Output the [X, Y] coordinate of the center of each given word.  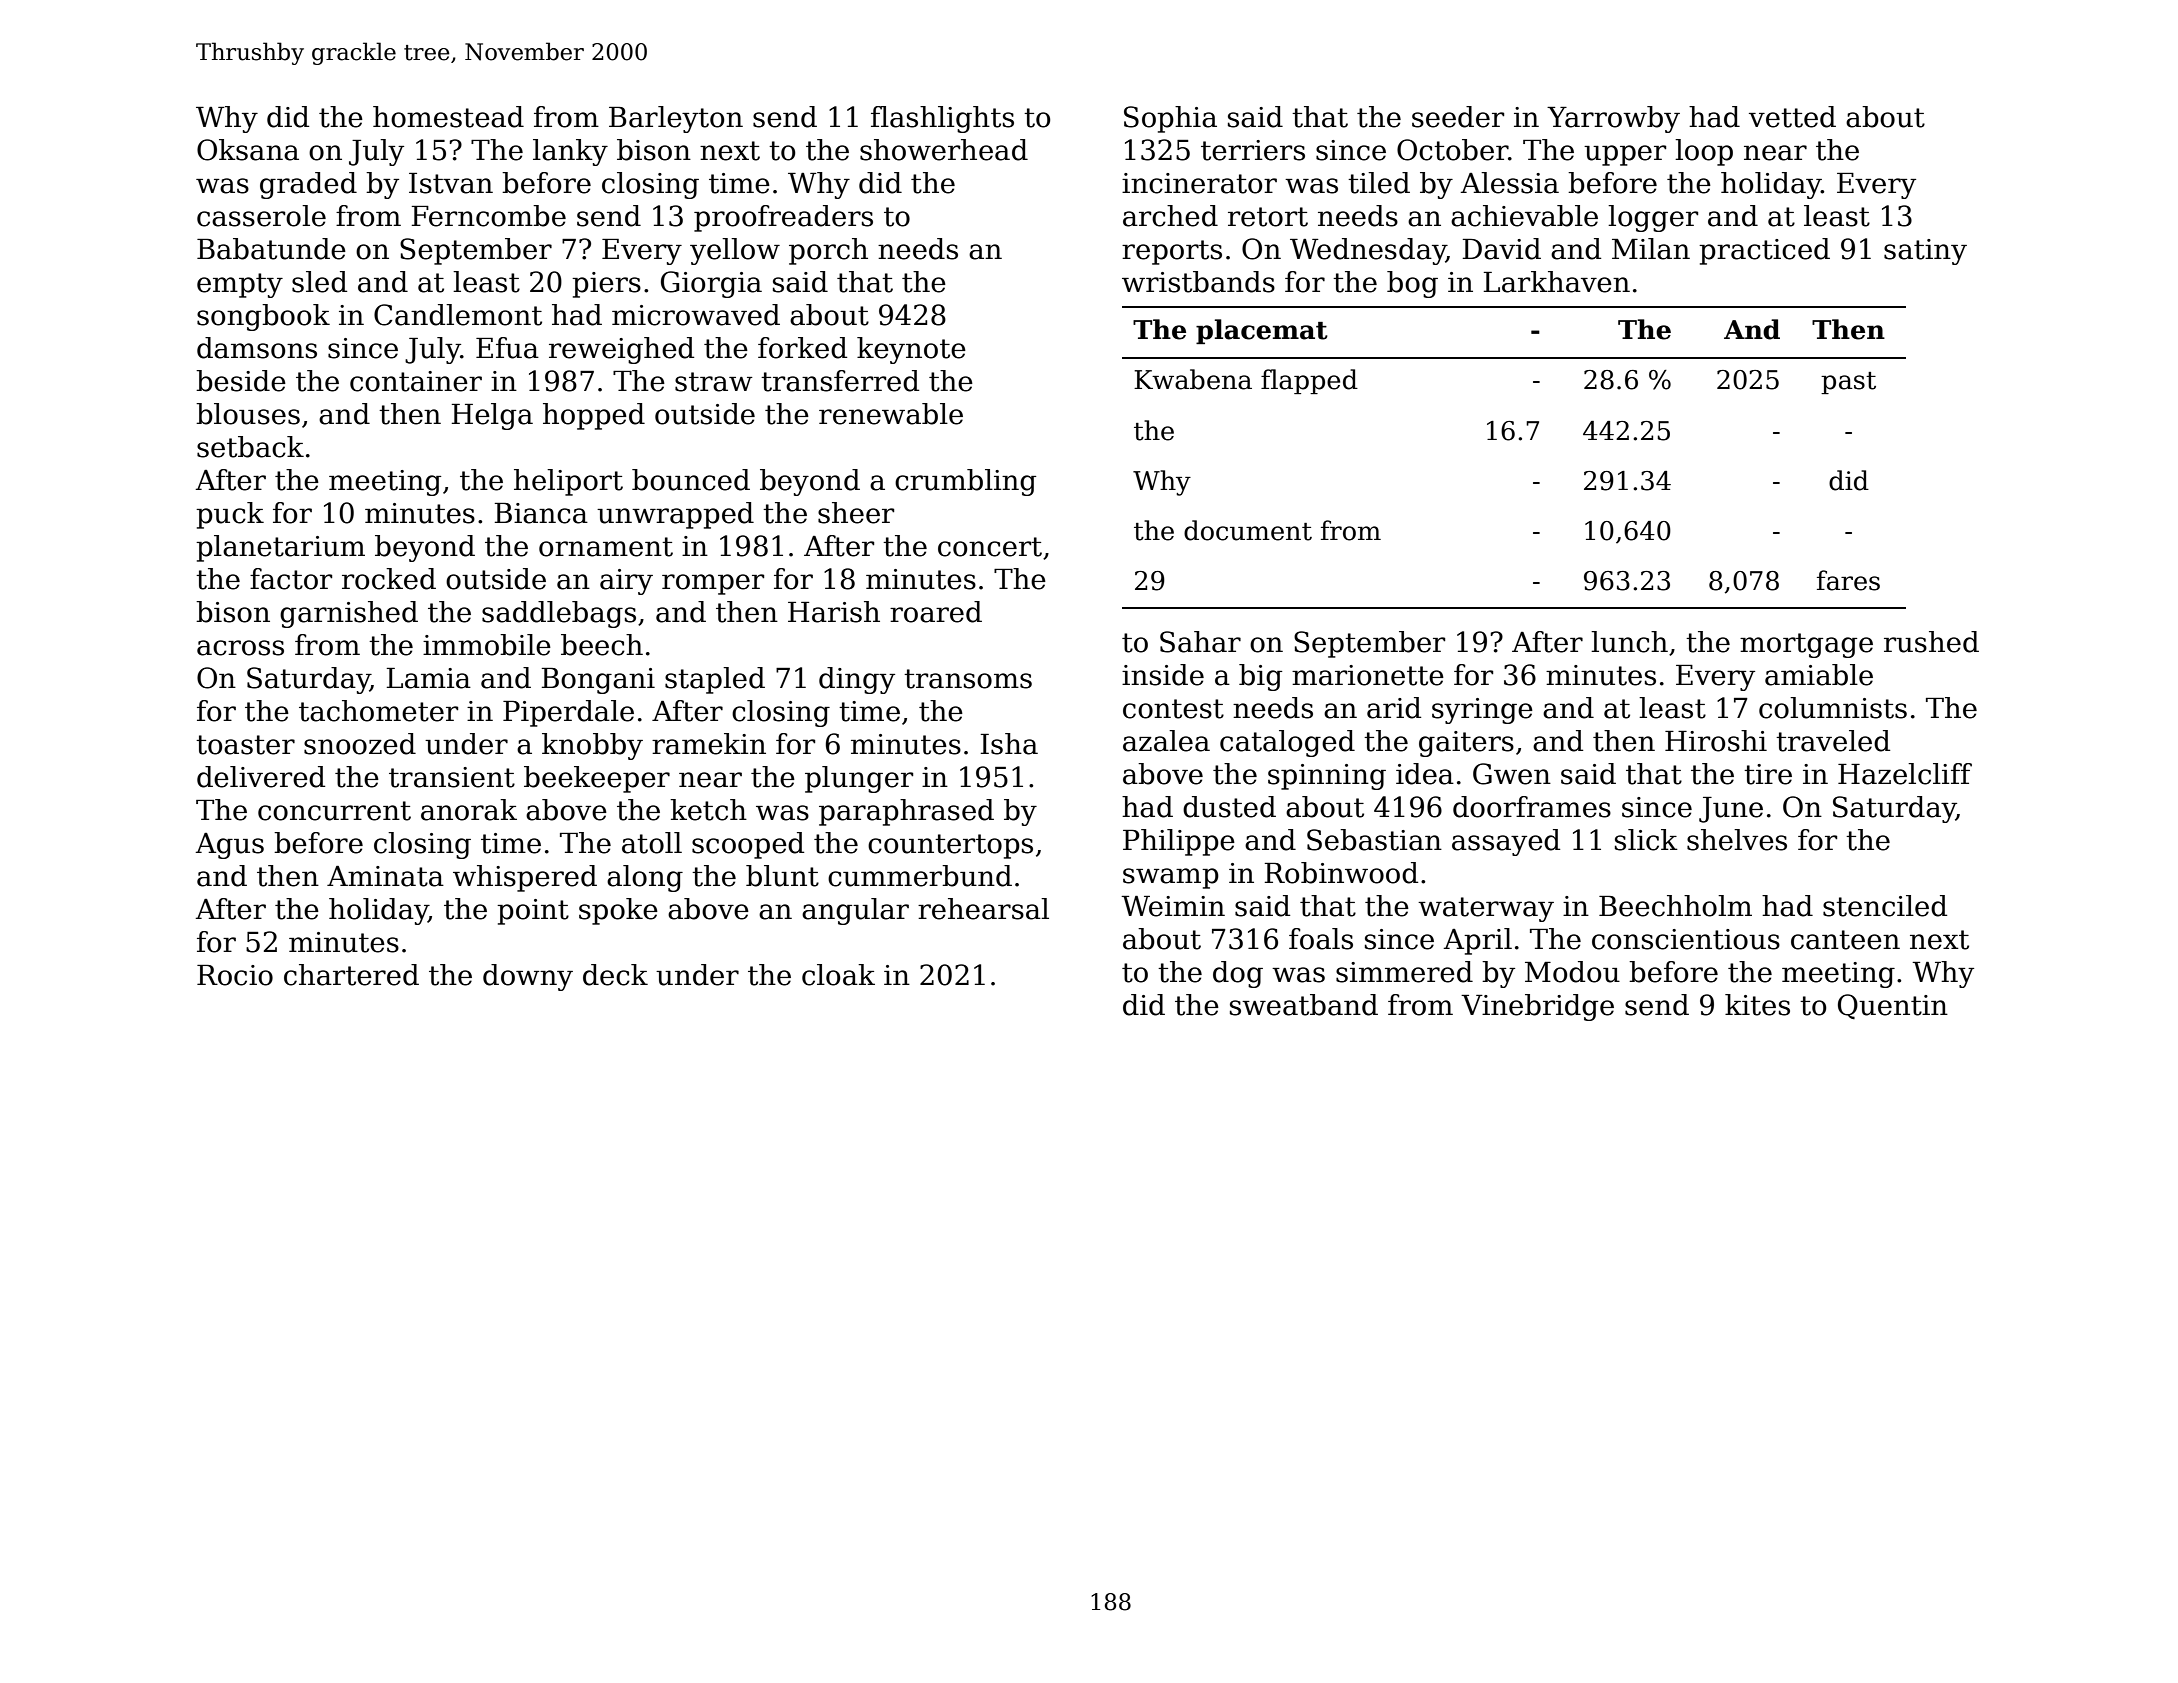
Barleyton [676, 119]
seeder [1458, 117]
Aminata [385, 876]
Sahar [1200, 642]
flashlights [942, 119]
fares [1848, 580]
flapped [1309, 381]
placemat [1262, 331]
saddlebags [559, 614]
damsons [257, 348]
